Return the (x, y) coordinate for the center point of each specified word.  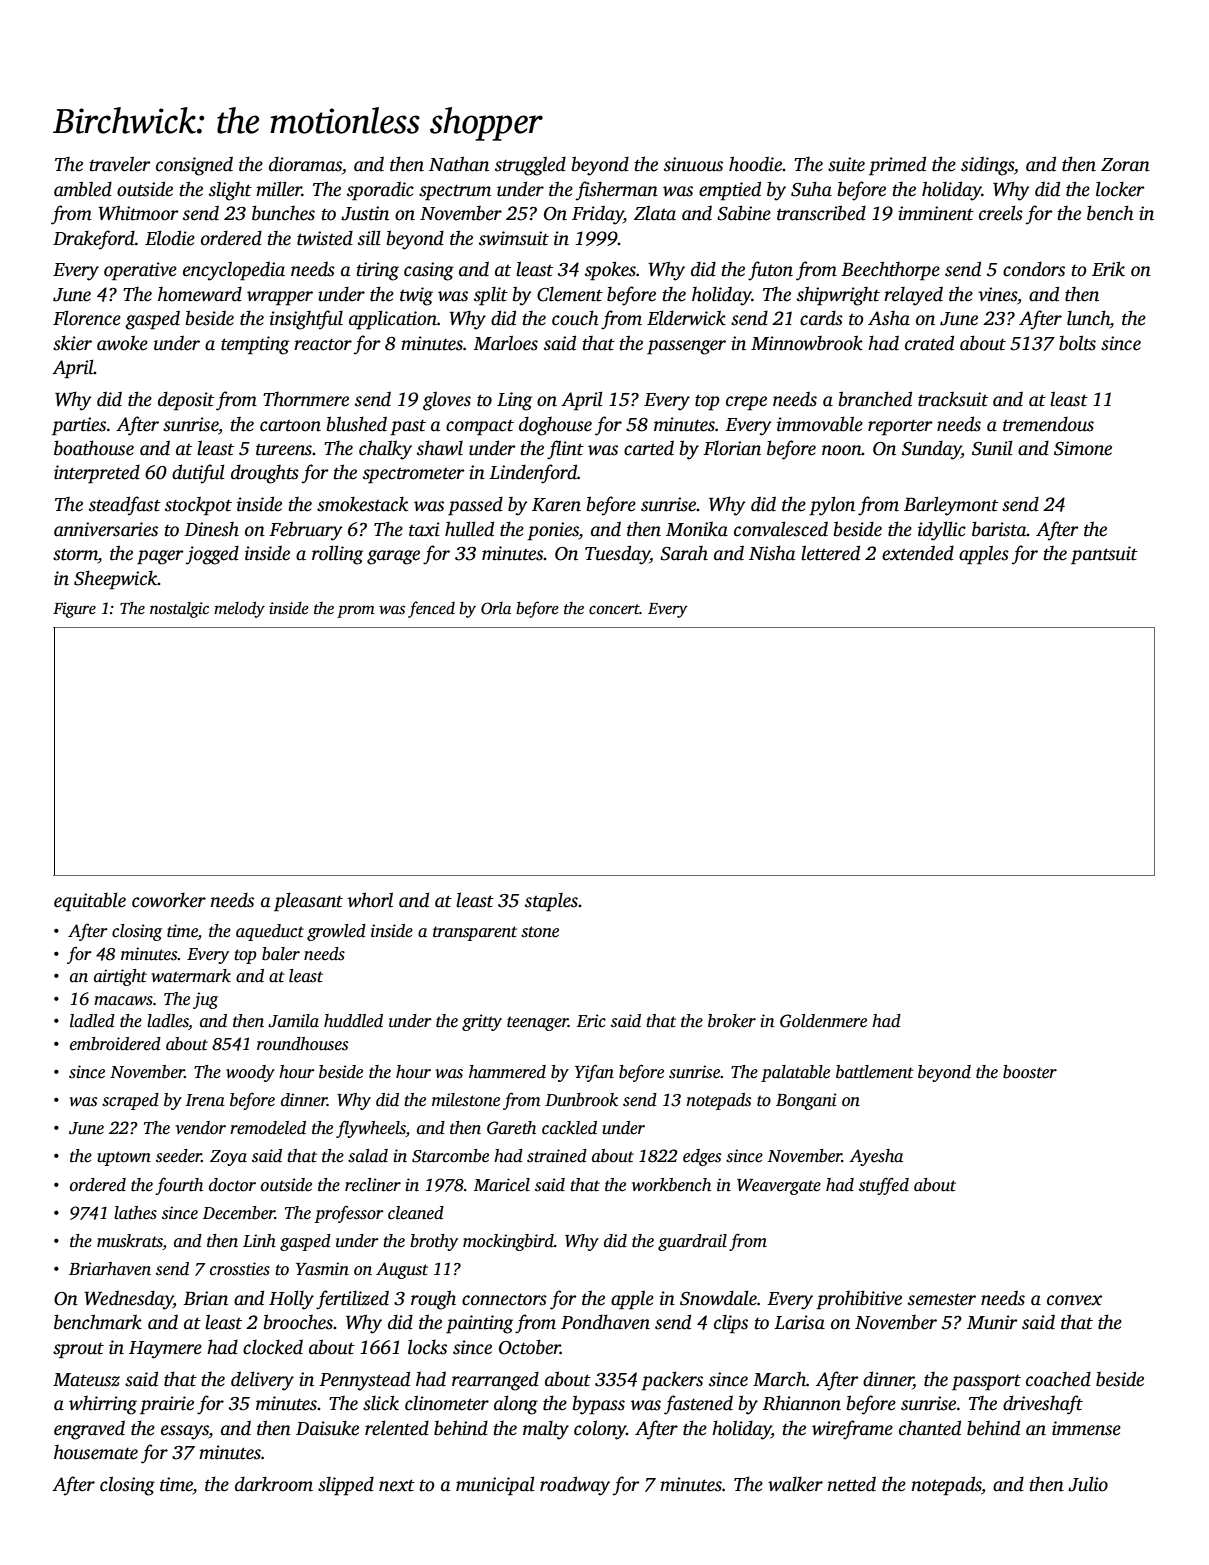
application (393, 320)
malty (546, 1430)
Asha (889, 318)
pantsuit (1104, 555)
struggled (530, 166)
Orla (496, 608)
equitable (90, 902)
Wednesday (128, 1300)
